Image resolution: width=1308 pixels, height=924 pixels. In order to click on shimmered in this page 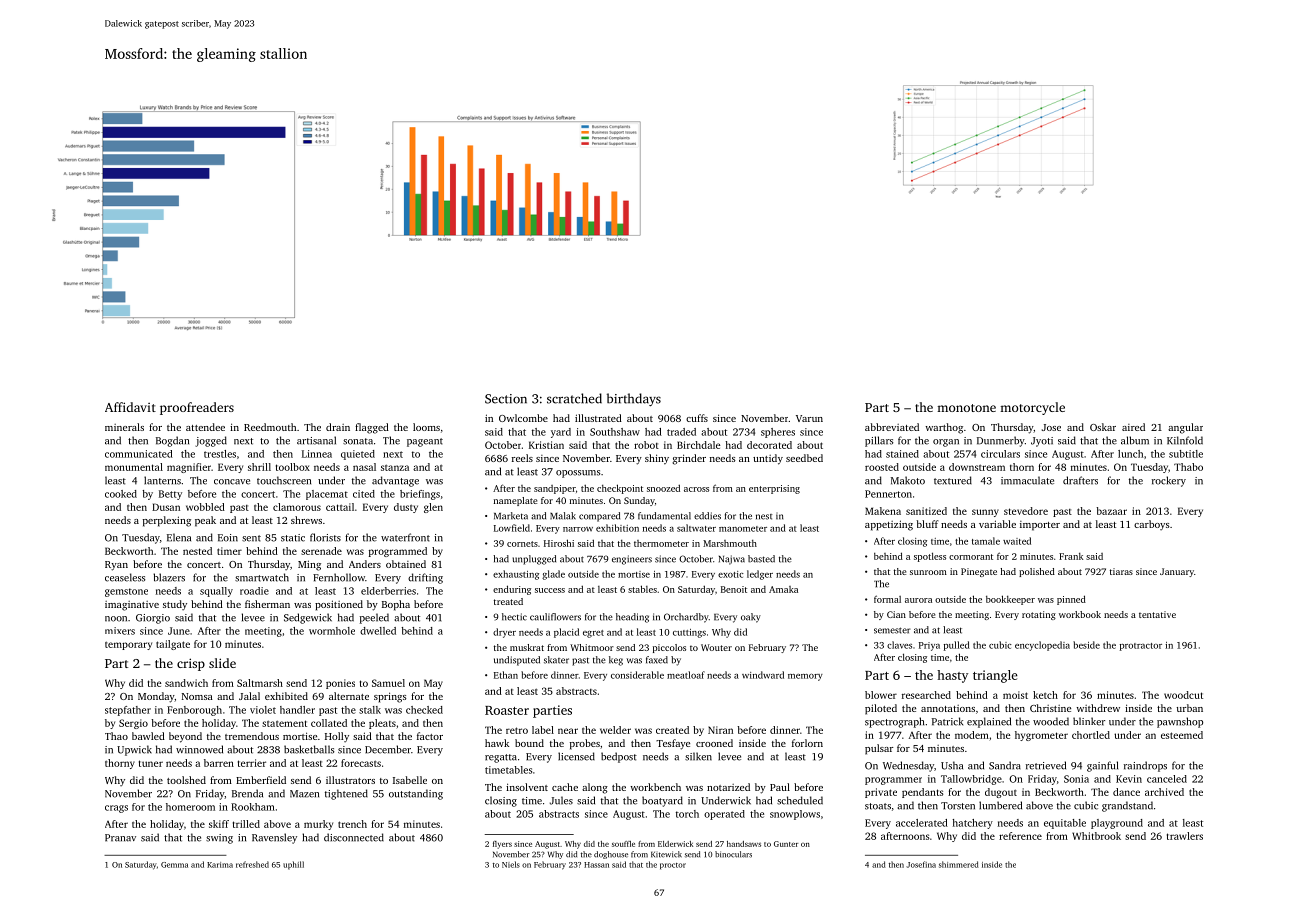, I will do `click(959, 864)`.
